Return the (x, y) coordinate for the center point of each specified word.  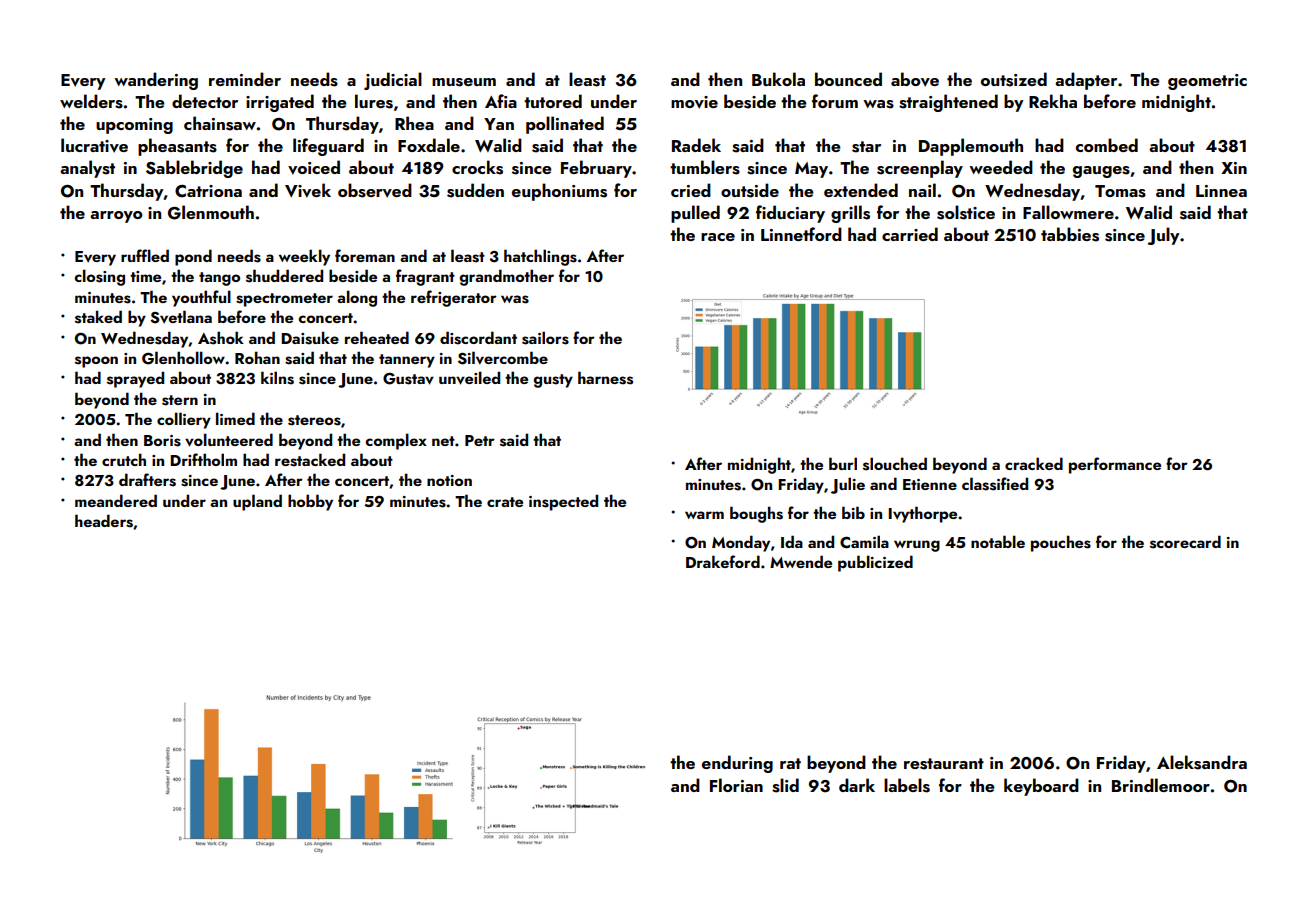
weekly (304, 257)
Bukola (778, 79)
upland (257, 502)
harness (605, 378)
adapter (1086, 81)
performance (1115, 465)
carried (910, 234)
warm (704, 515)
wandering (156, 81)
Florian (736, 785)
